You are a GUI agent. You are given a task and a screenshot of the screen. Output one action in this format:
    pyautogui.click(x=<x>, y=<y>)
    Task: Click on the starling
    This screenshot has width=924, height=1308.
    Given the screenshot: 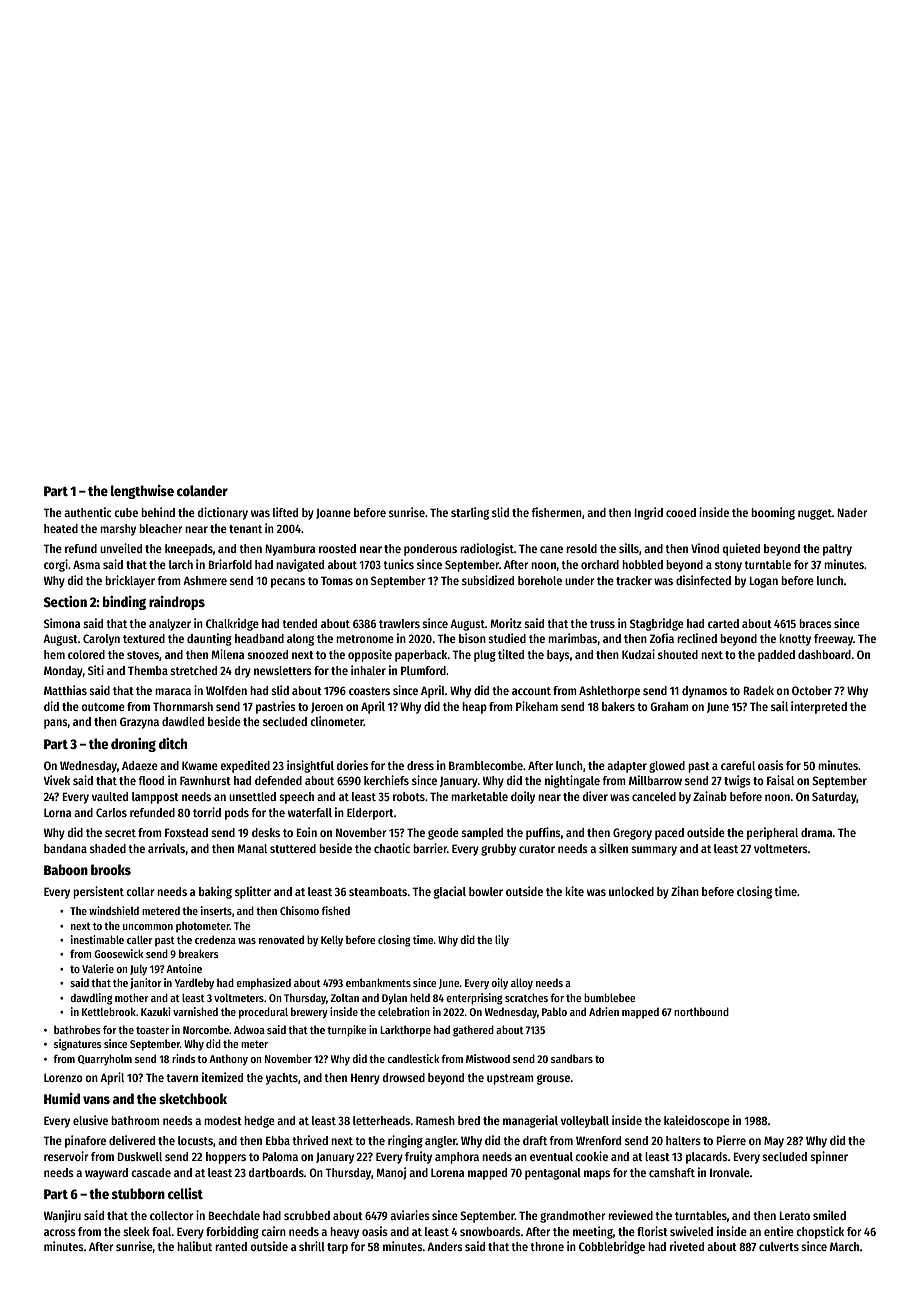 What is the action you would take?
    pyautogui.click(x=470, y=513)
